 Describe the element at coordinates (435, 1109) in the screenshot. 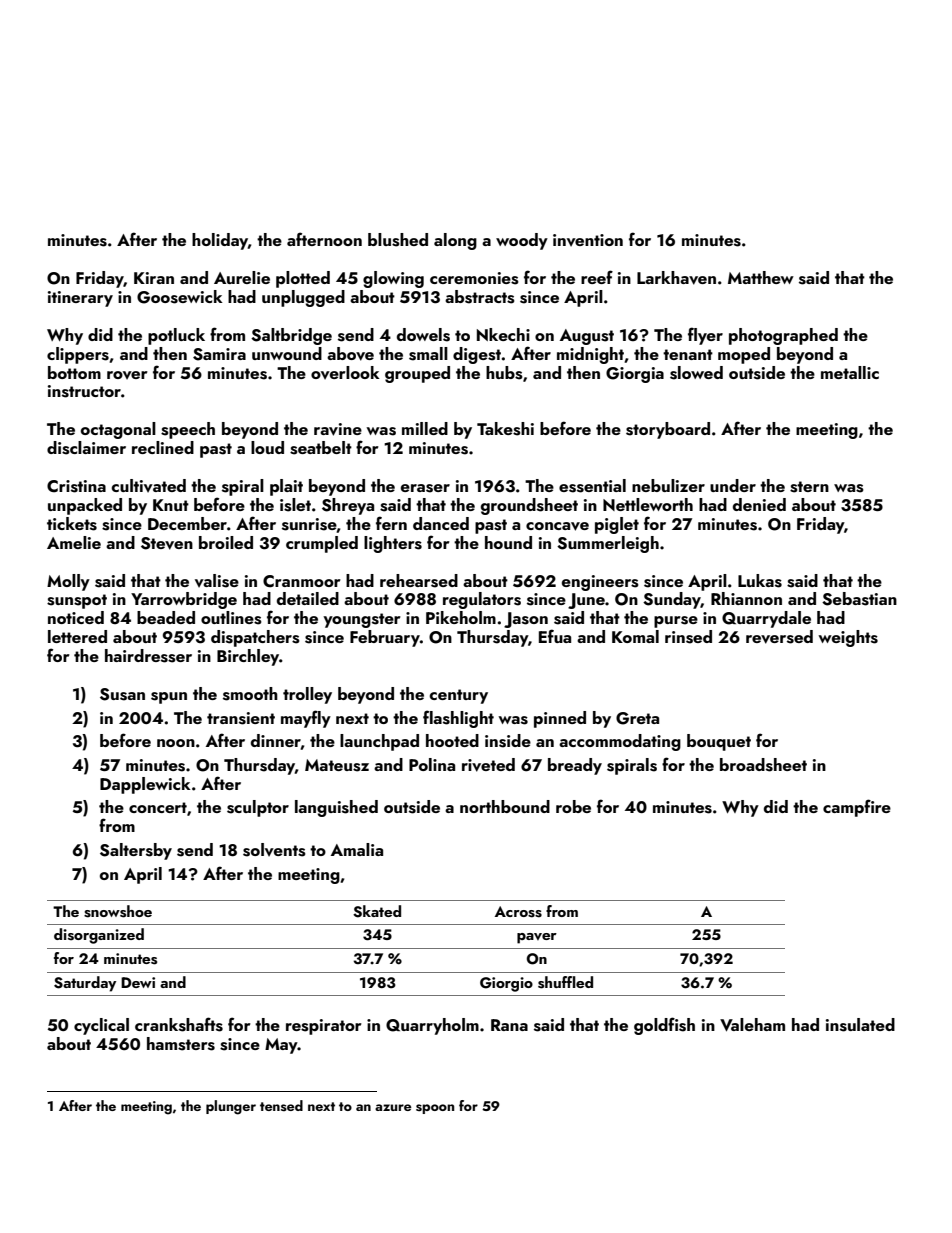

I see `spoon` at that location.
